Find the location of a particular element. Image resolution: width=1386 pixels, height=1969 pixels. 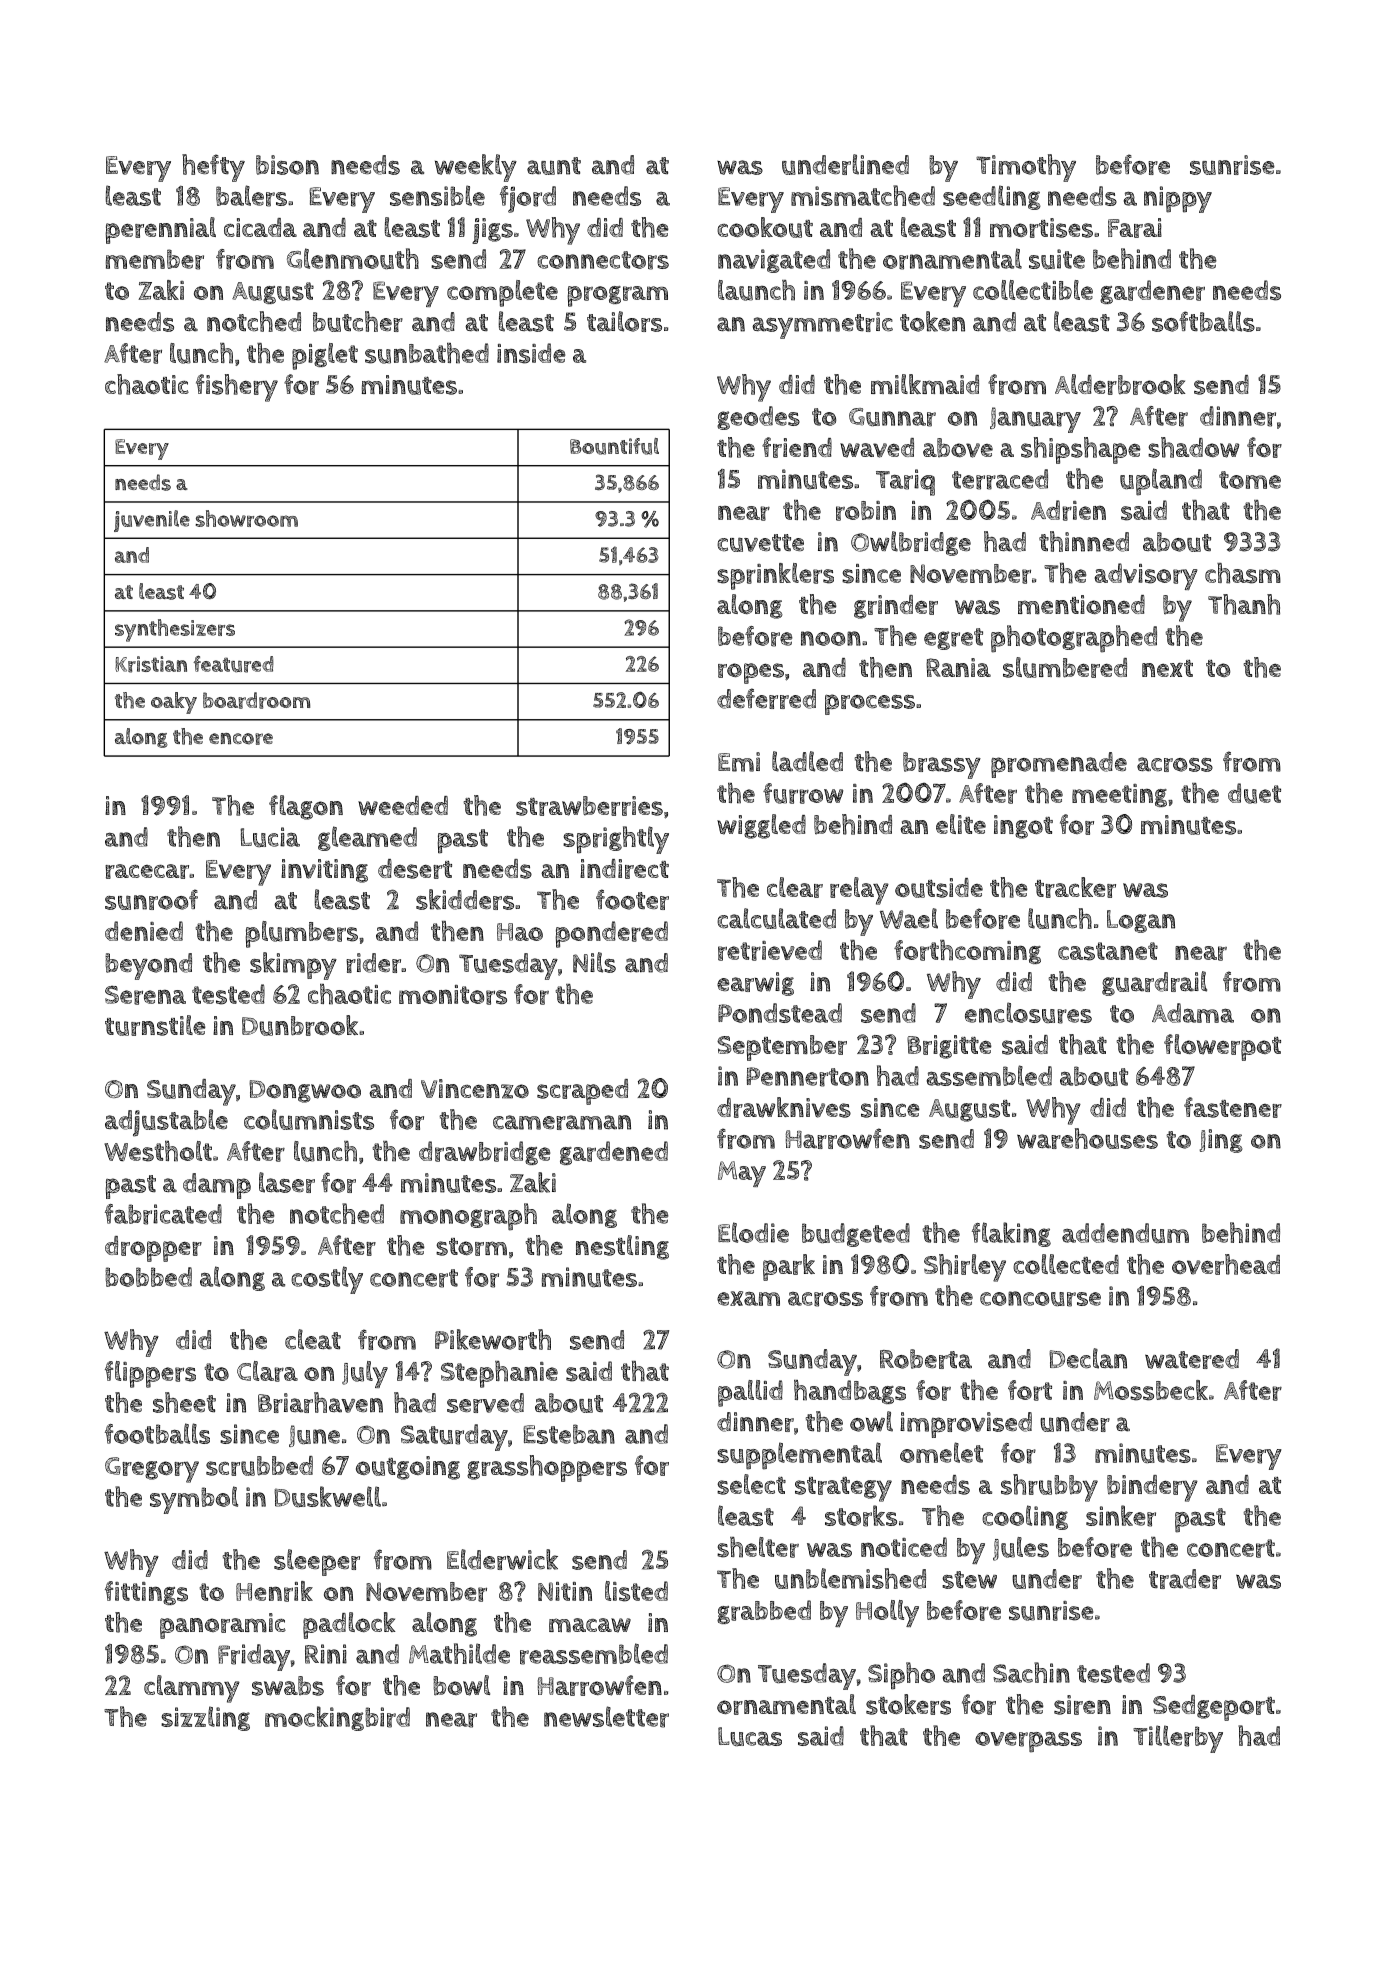

ropes is located at coordinates (751, 673).
